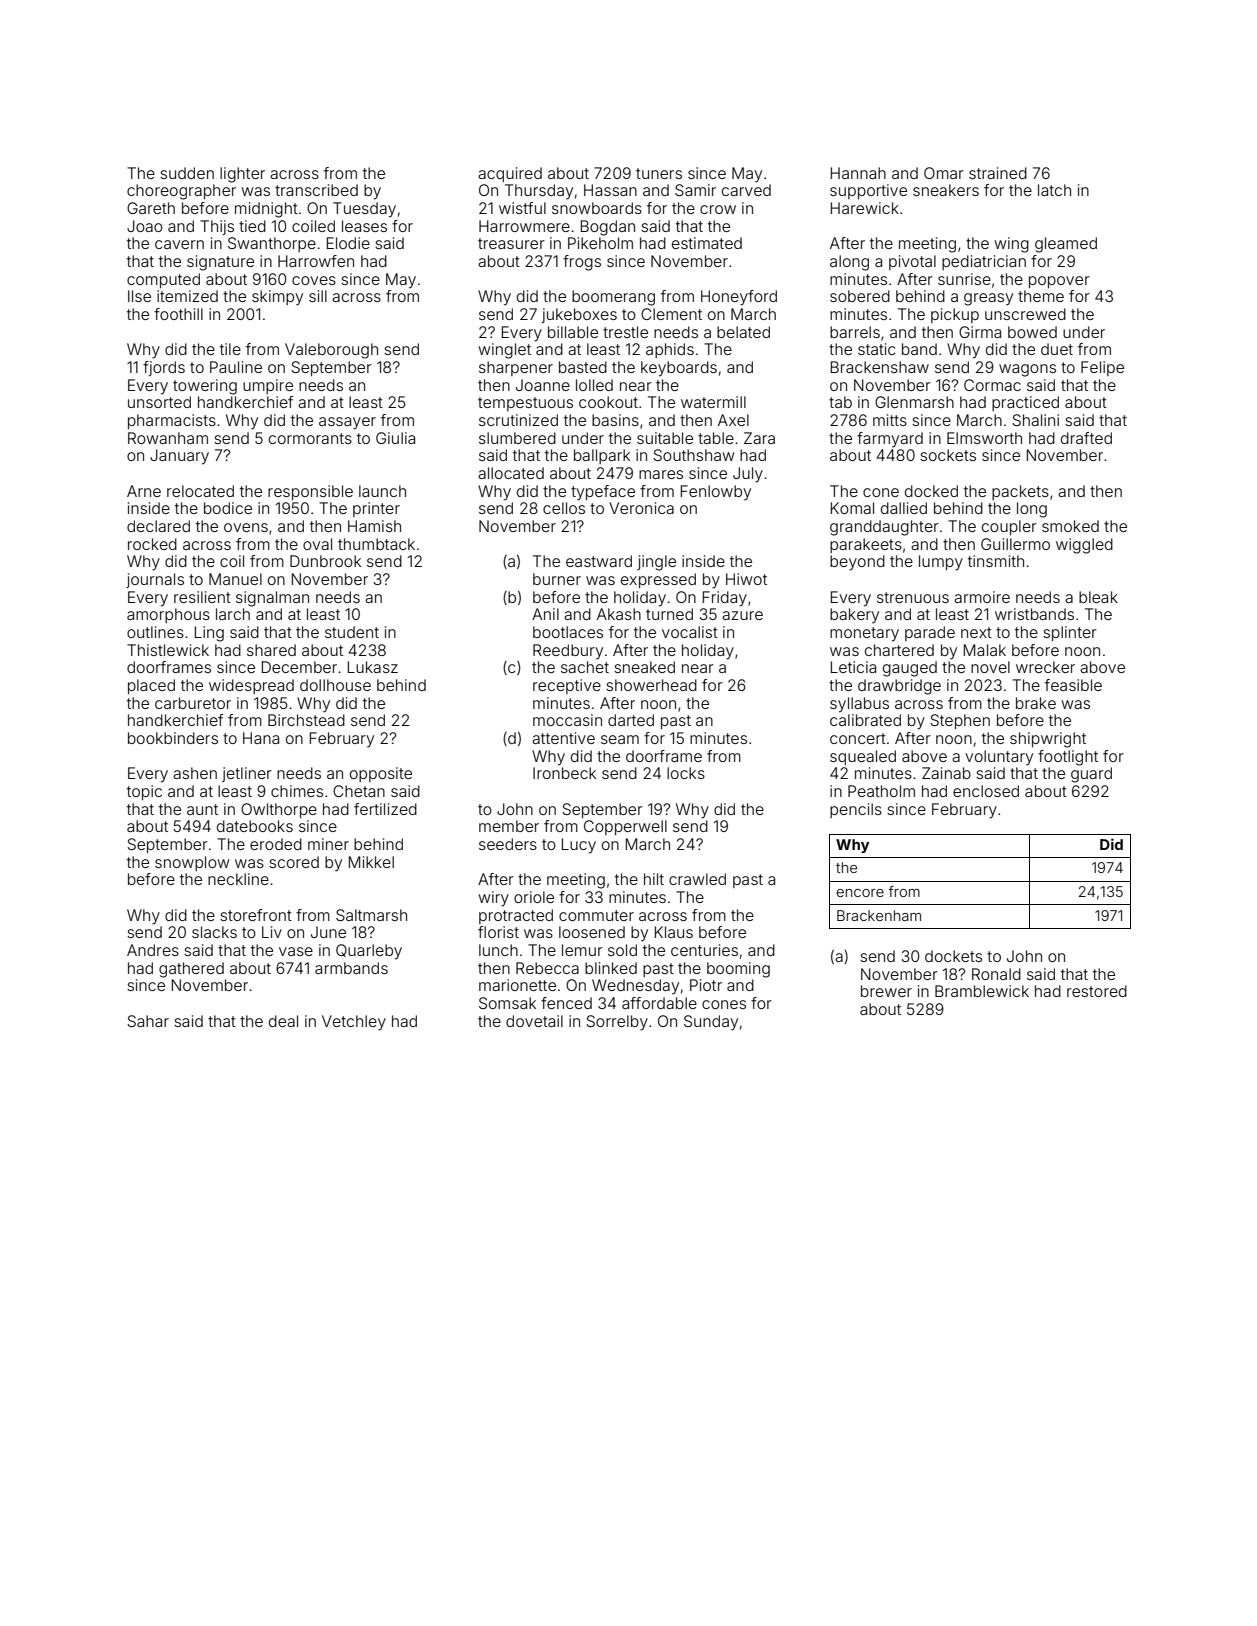 This screenshot has height=1626, width=1257. What do you see at coordinates (173, 738) in the screenshot?
I see `bookbinders` at bounding box center [173, 738].
